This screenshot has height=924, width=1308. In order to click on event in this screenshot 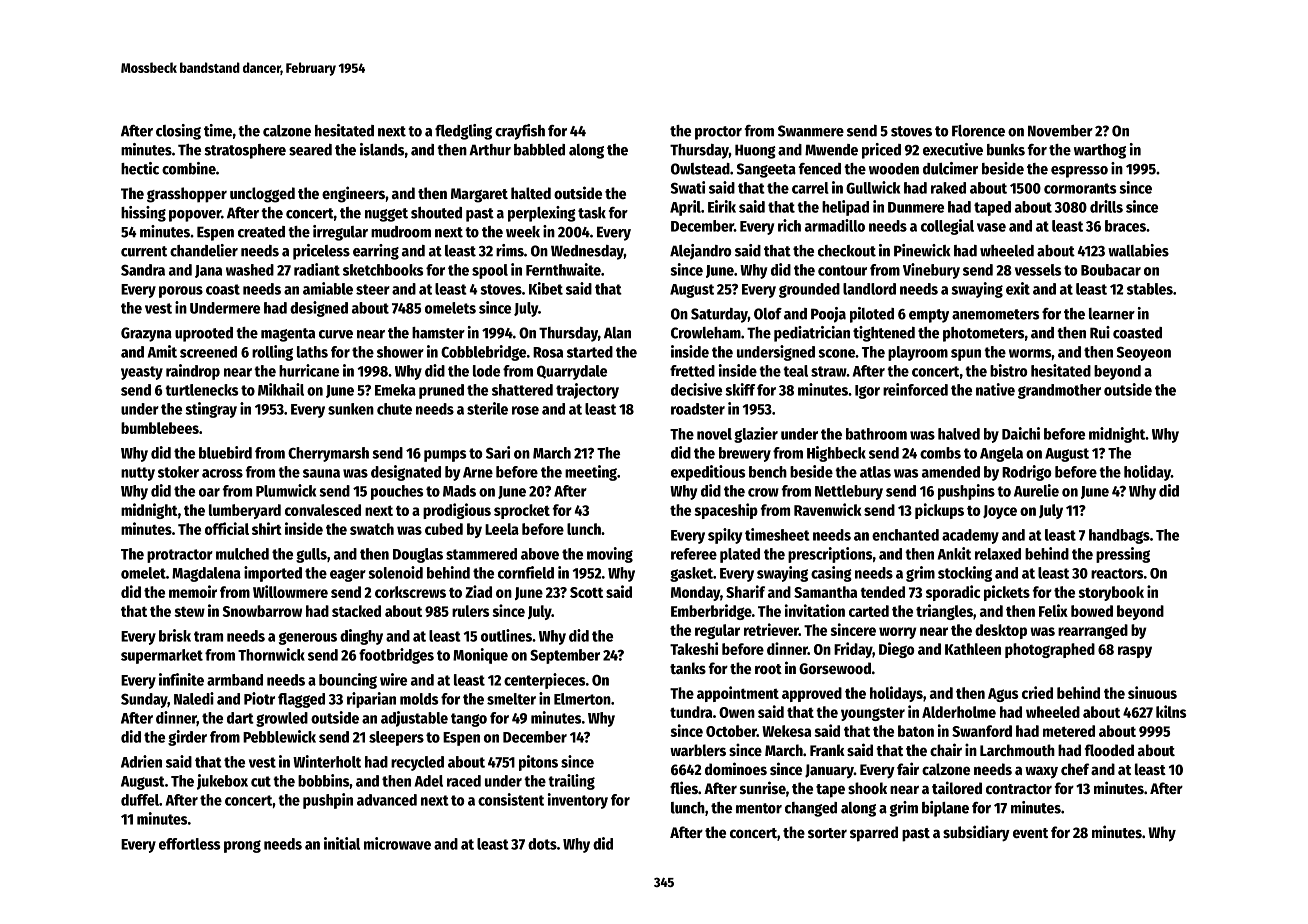, I will do `click(1030, 833)`.
